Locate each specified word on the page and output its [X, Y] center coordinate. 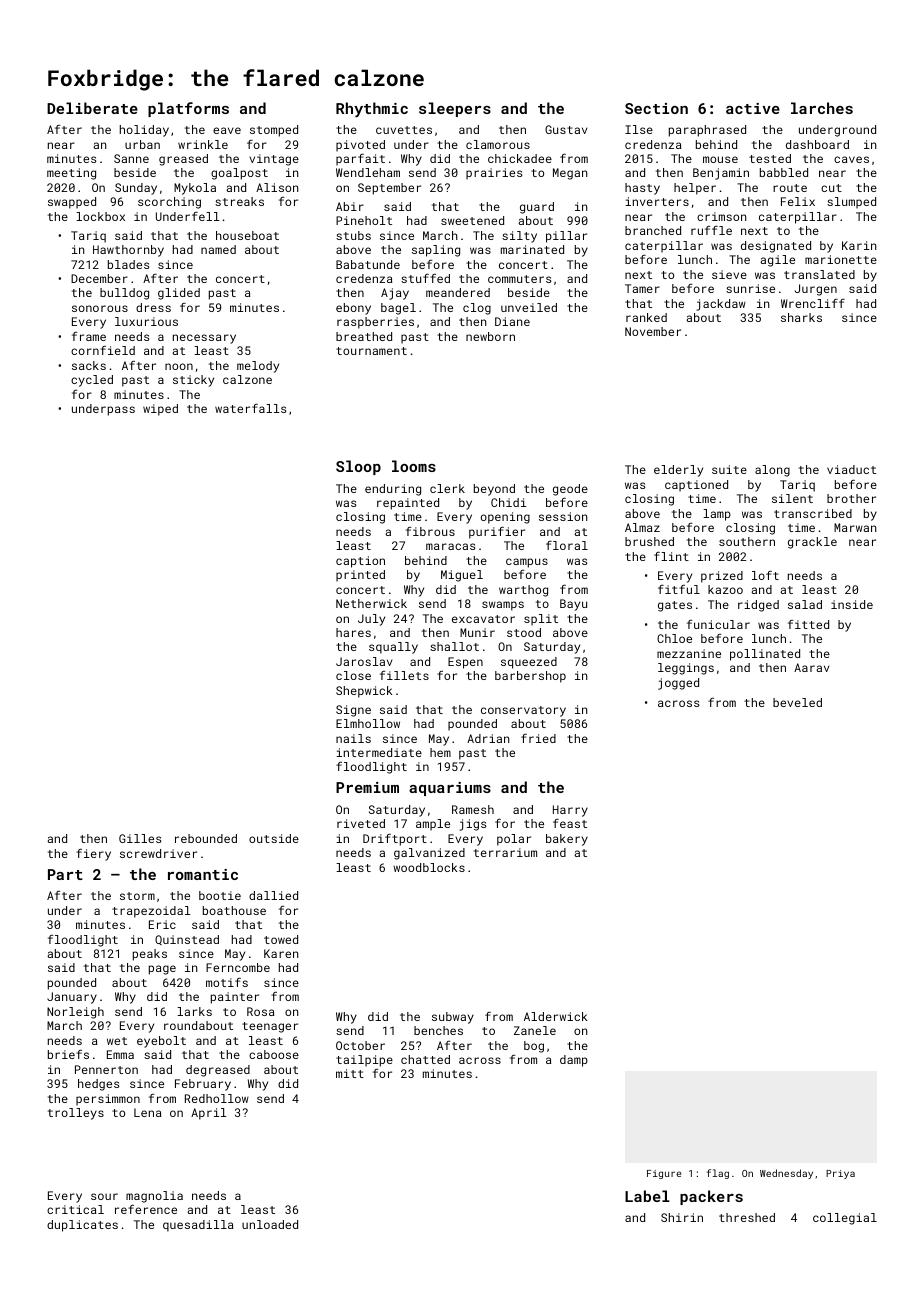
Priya [840, 1174]
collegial [845, 1219]
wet [117, 1041]
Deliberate [92, 108]
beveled [797, 702]
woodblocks [429, 867]
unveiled [529, 307]
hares [353, 632]
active [753, 108]
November [653, 331]
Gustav [566, 129]
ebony [353, 309]
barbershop [530, 677]
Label [647, 1196]
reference [146, 1209]
